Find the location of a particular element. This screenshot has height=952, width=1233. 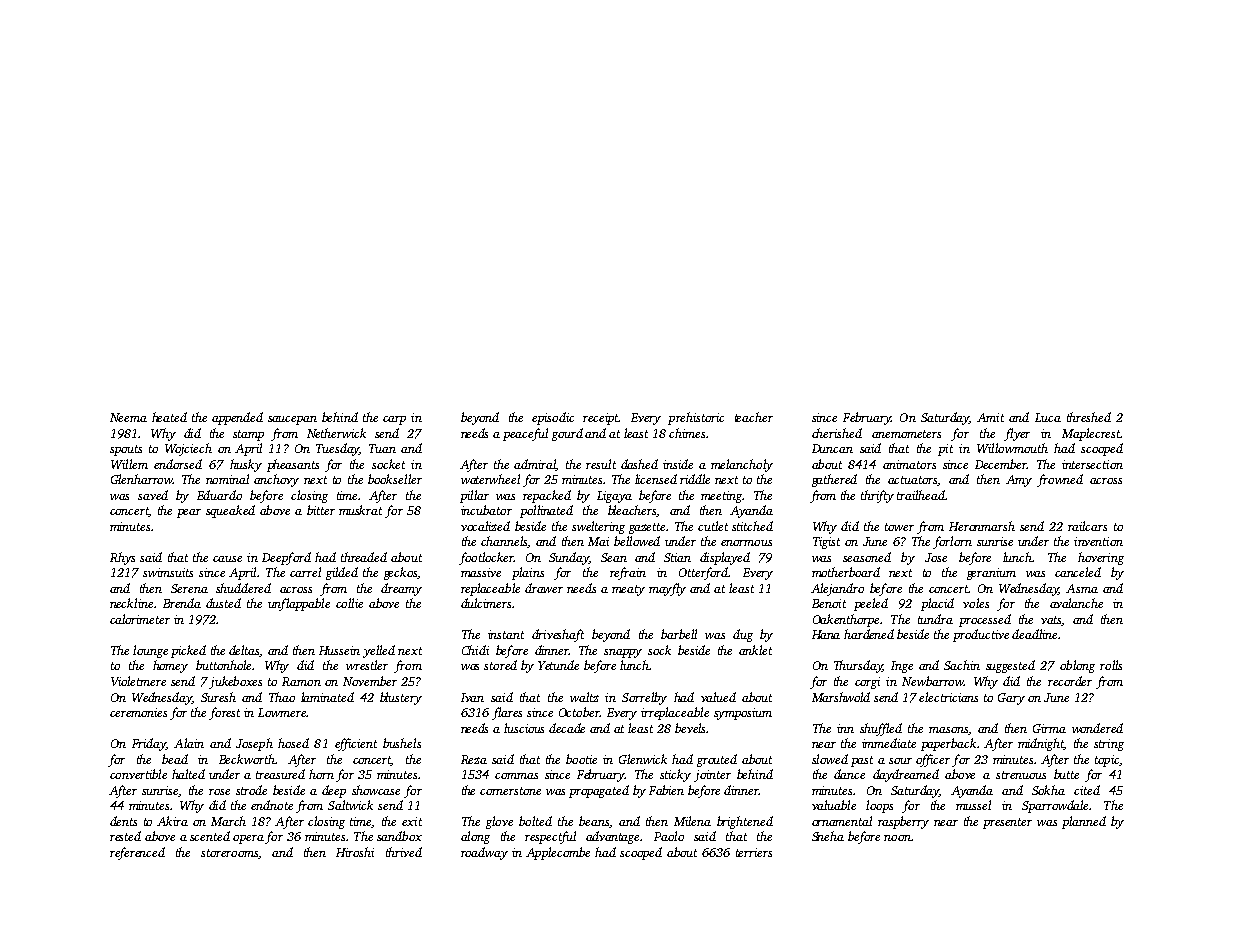

meeting is located at coordinates (721, 497).
